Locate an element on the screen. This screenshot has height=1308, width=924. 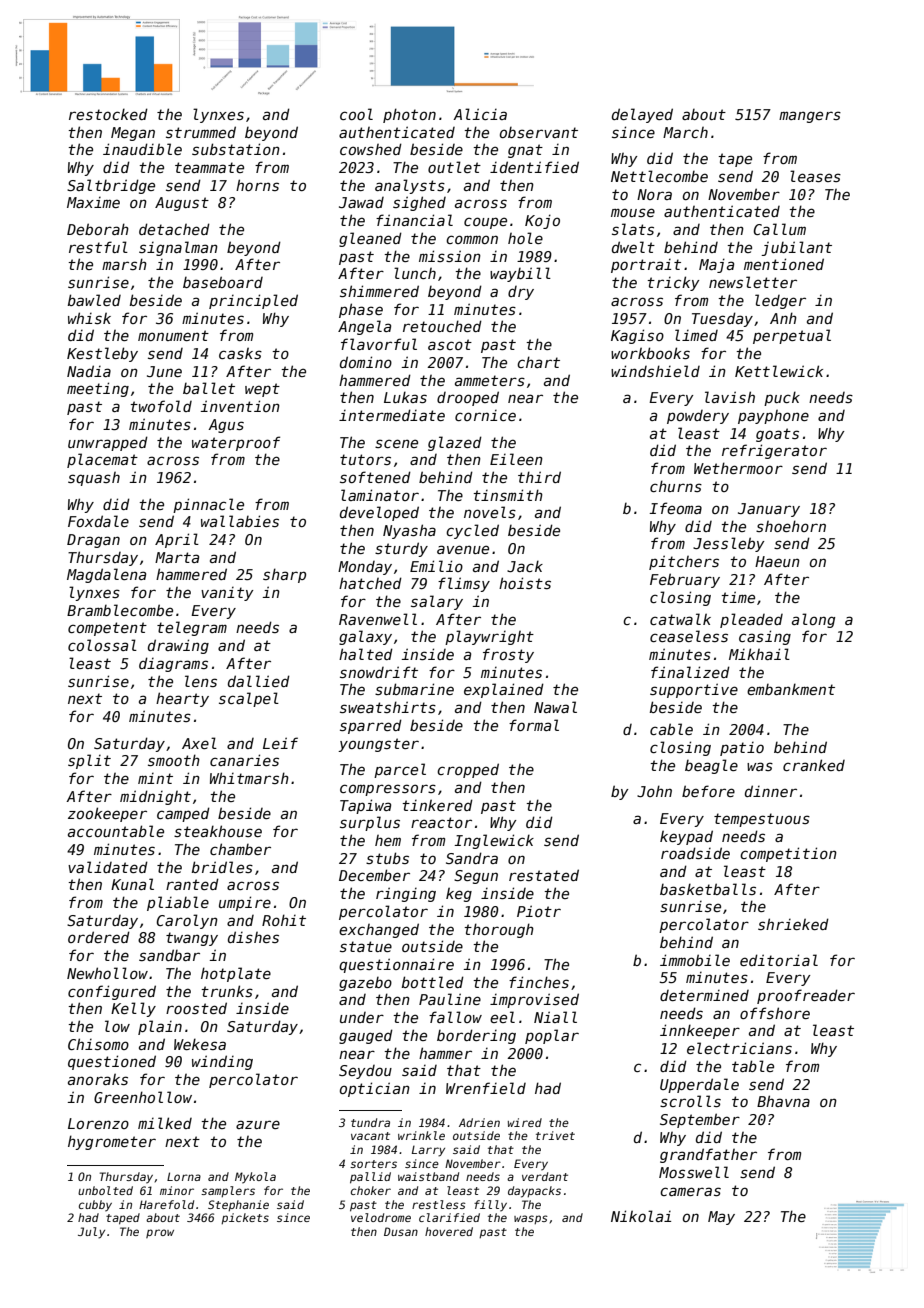
Alicia is located at coordinates (480, 114).
